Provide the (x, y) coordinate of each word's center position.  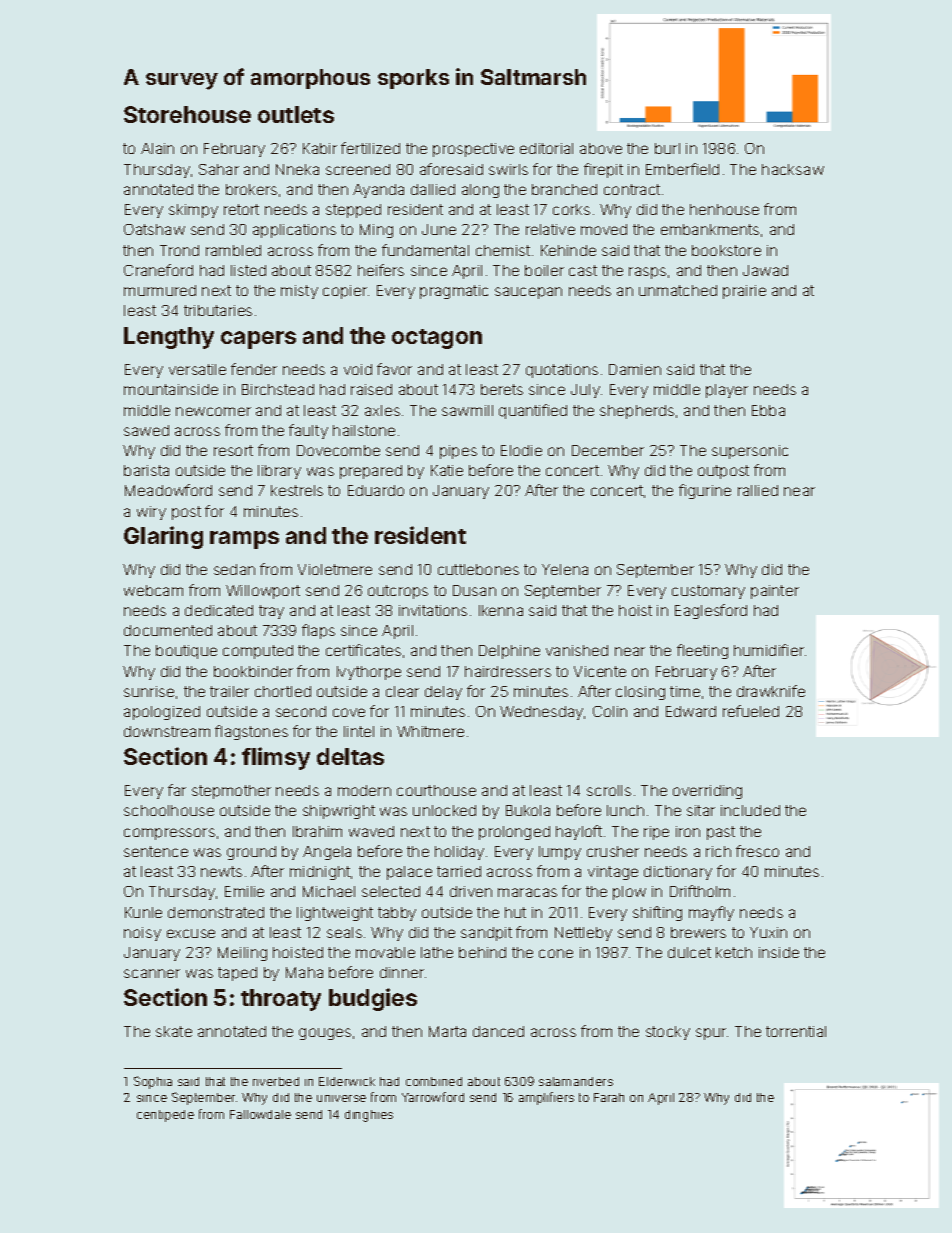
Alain (157, 148)
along (480, 191)
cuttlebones (478, 569)
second (301, 711)
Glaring (163, 537)
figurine (705, 491)
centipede (165, 1116)
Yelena (565, 569)
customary (708, 592)
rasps (647, 273)
